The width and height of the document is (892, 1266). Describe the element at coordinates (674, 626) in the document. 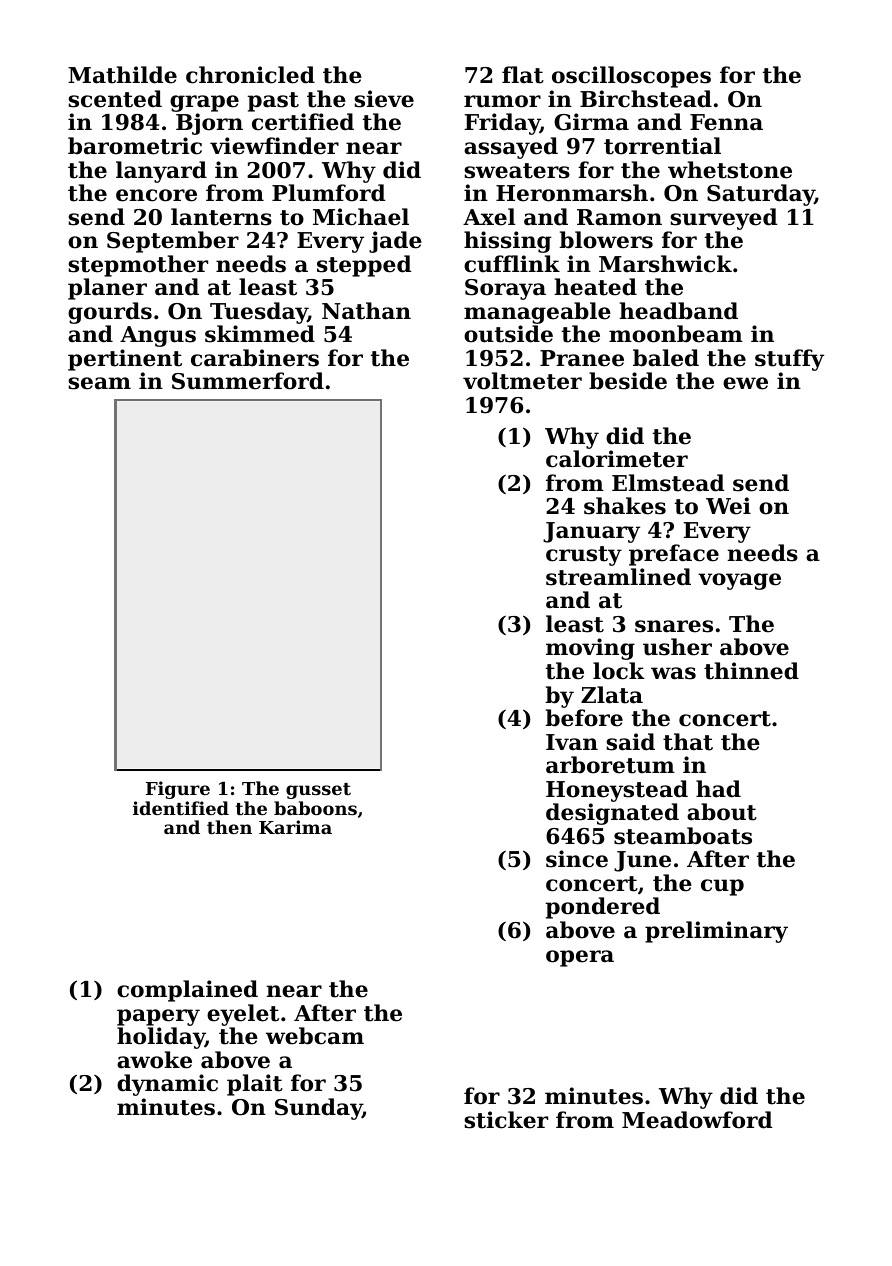

I see `snares` at that location.
